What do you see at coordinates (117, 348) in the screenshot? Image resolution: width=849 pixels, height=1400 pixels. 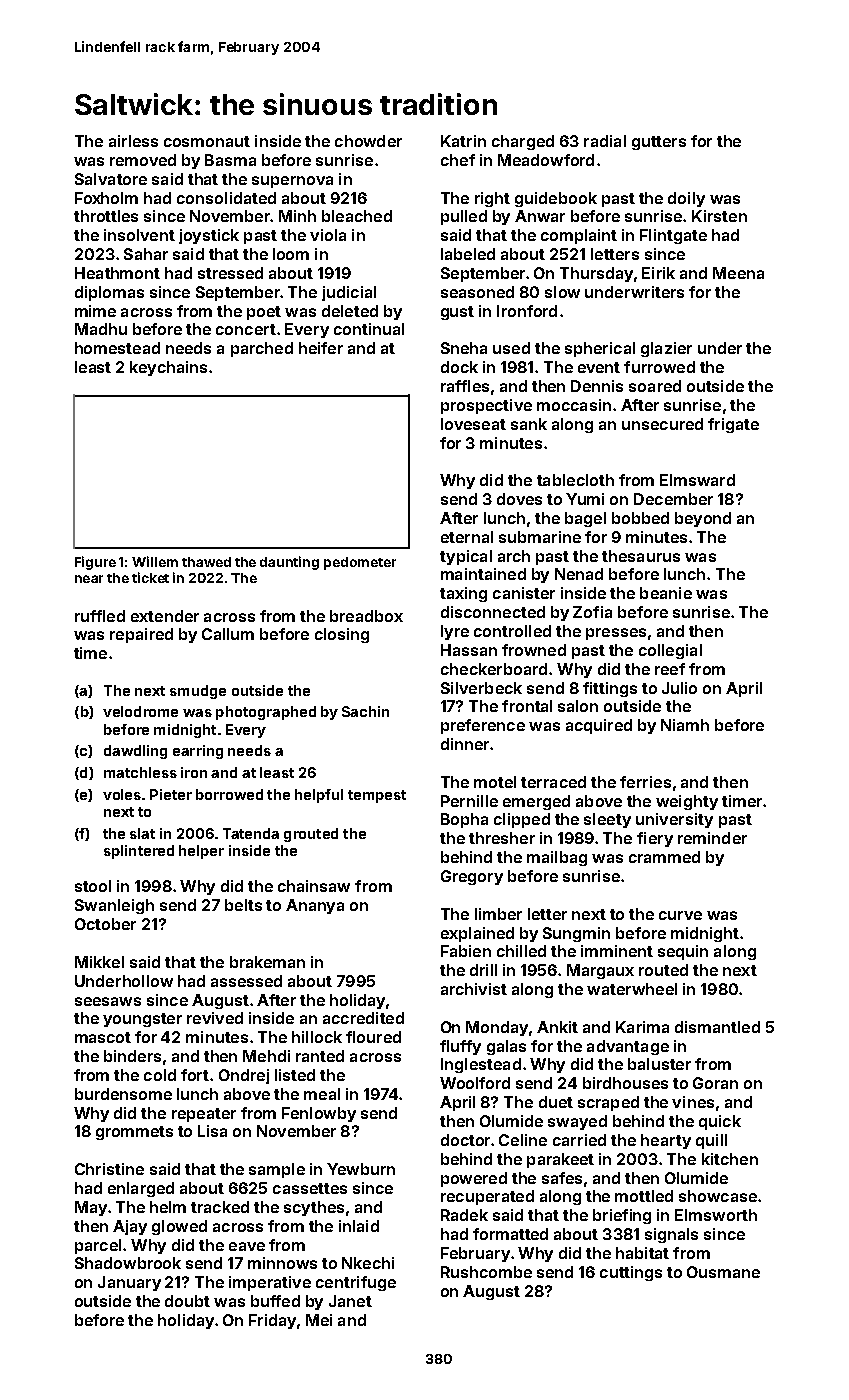 I see `homestead` at bounding box center [117, 348].
